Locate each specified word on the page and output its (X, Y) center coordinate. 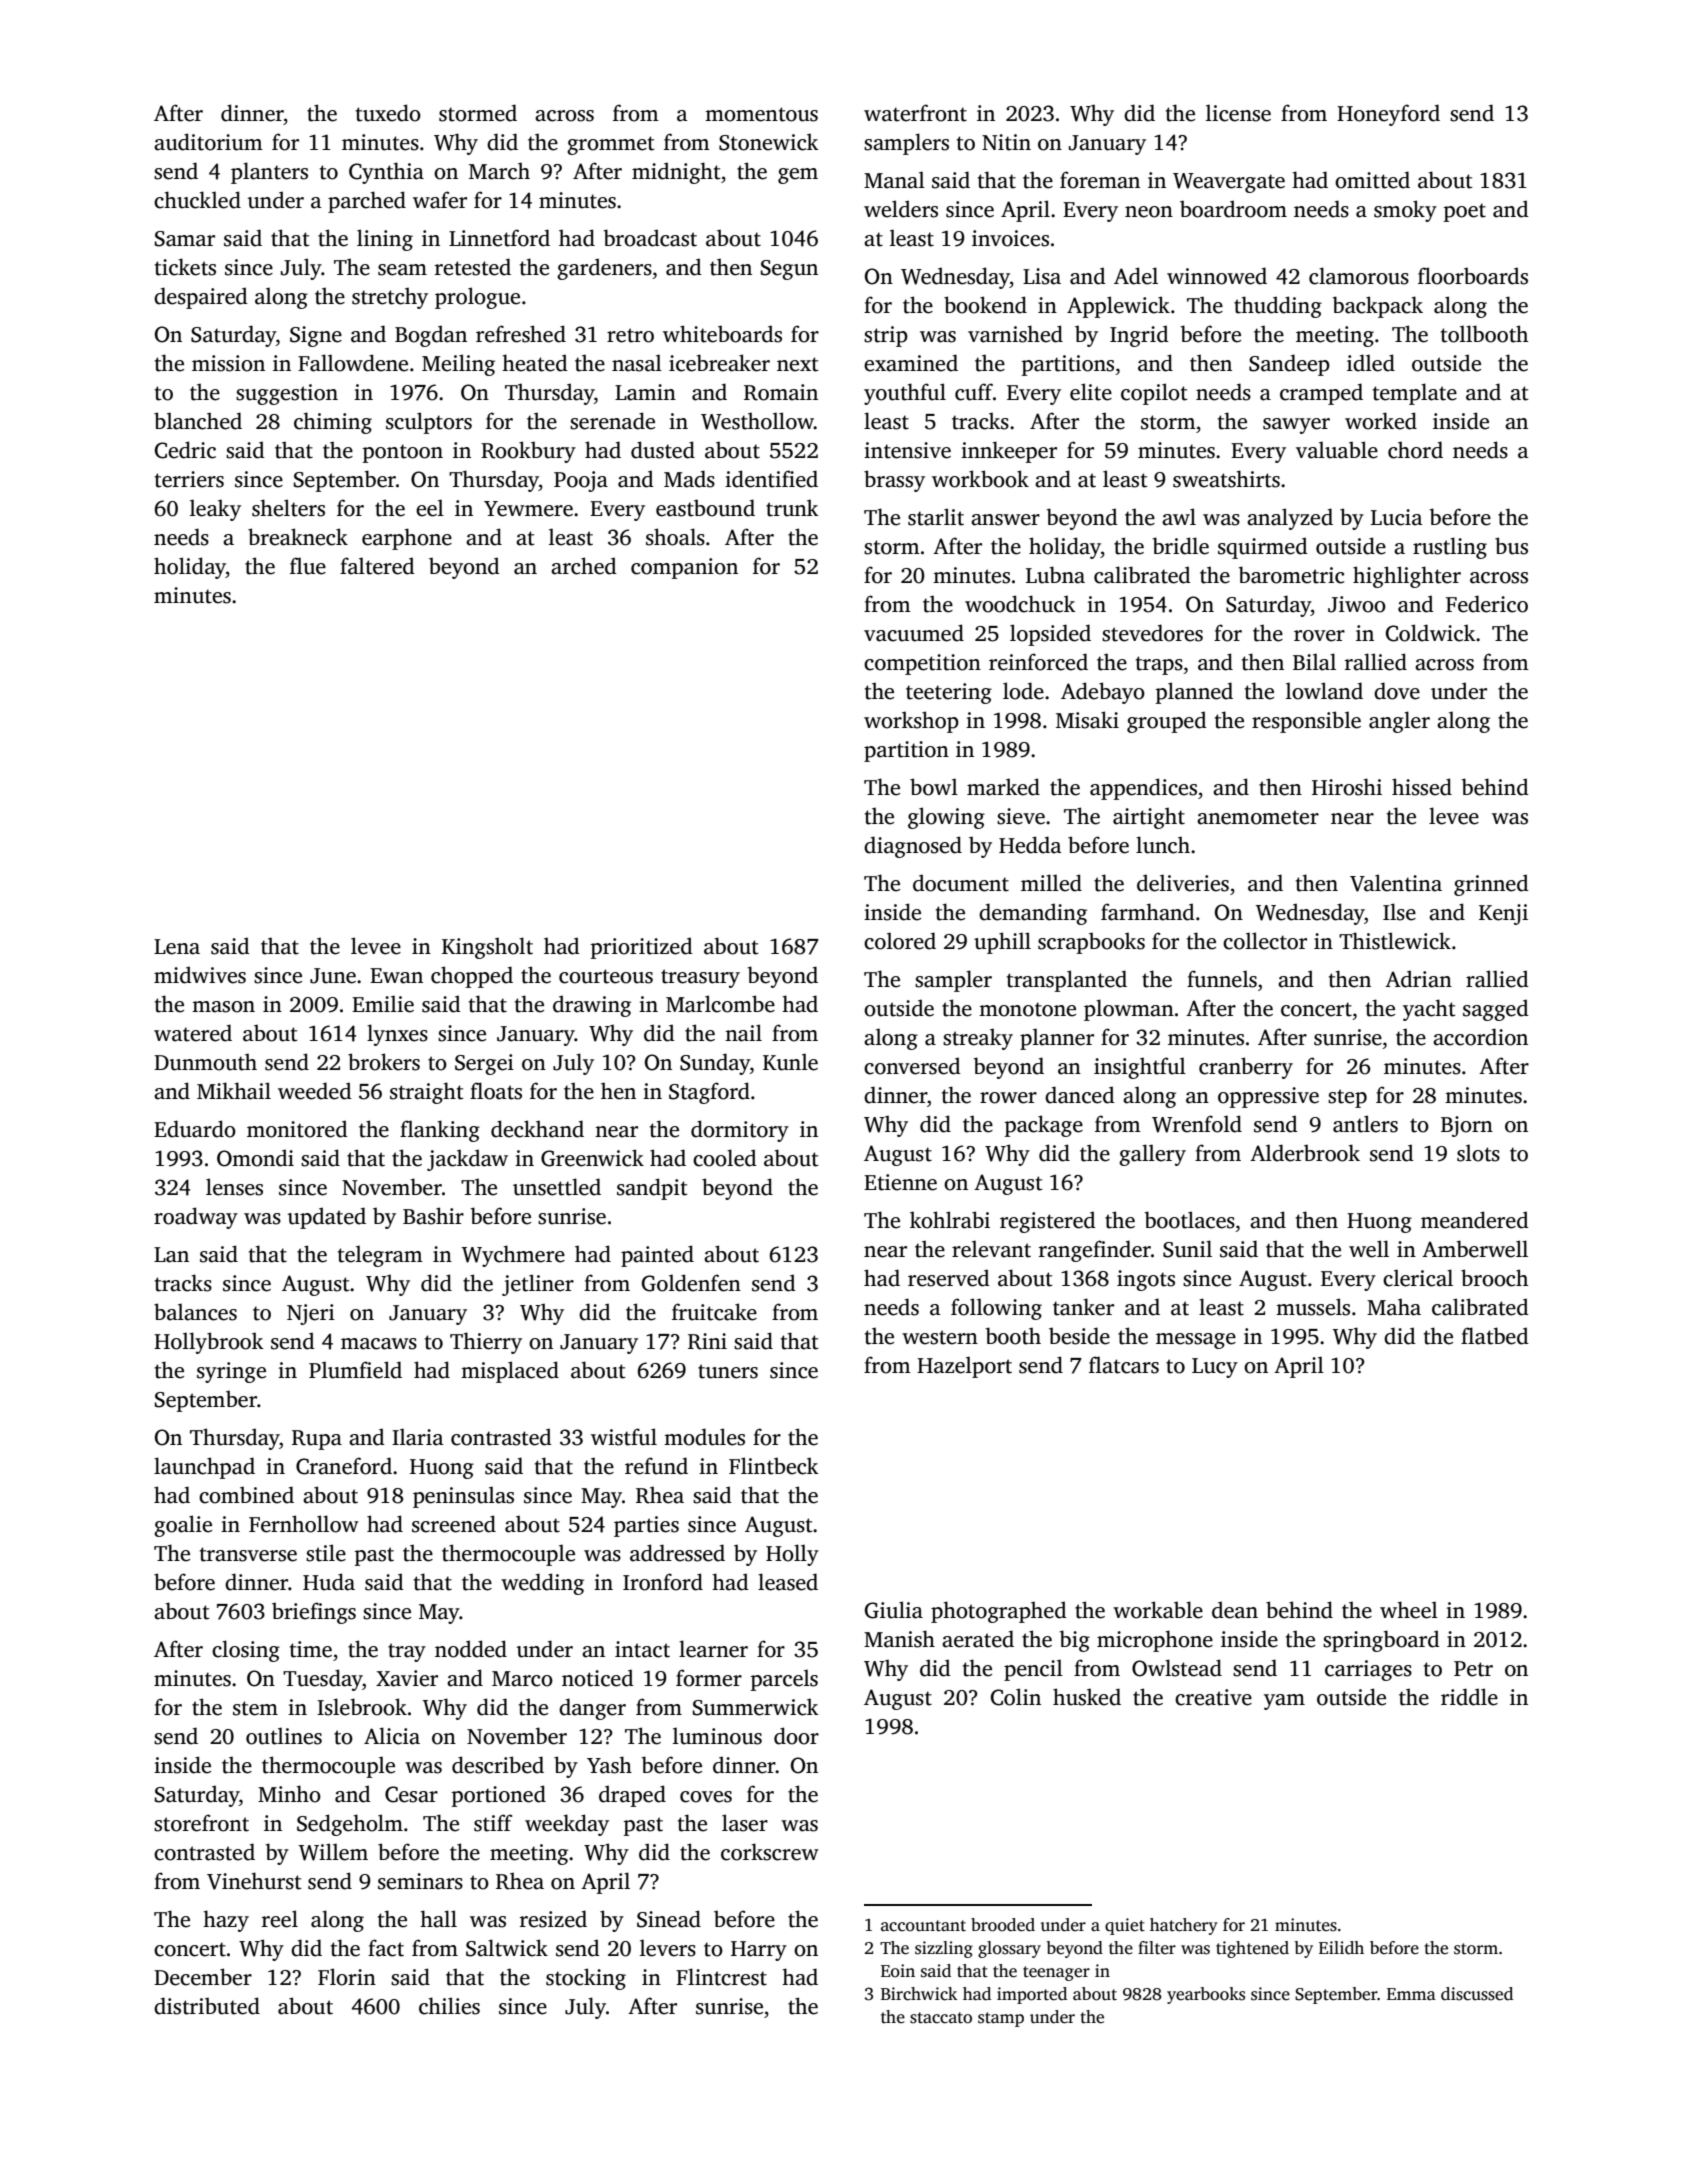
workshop (911, 722)
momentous (761, 114)
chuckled (197, 200)
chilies (449, 2006)
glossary (1009, 1949)
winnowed (1217, 276)
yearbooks (1206, 1995)
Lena (177, 947)
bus (1511, 546)
